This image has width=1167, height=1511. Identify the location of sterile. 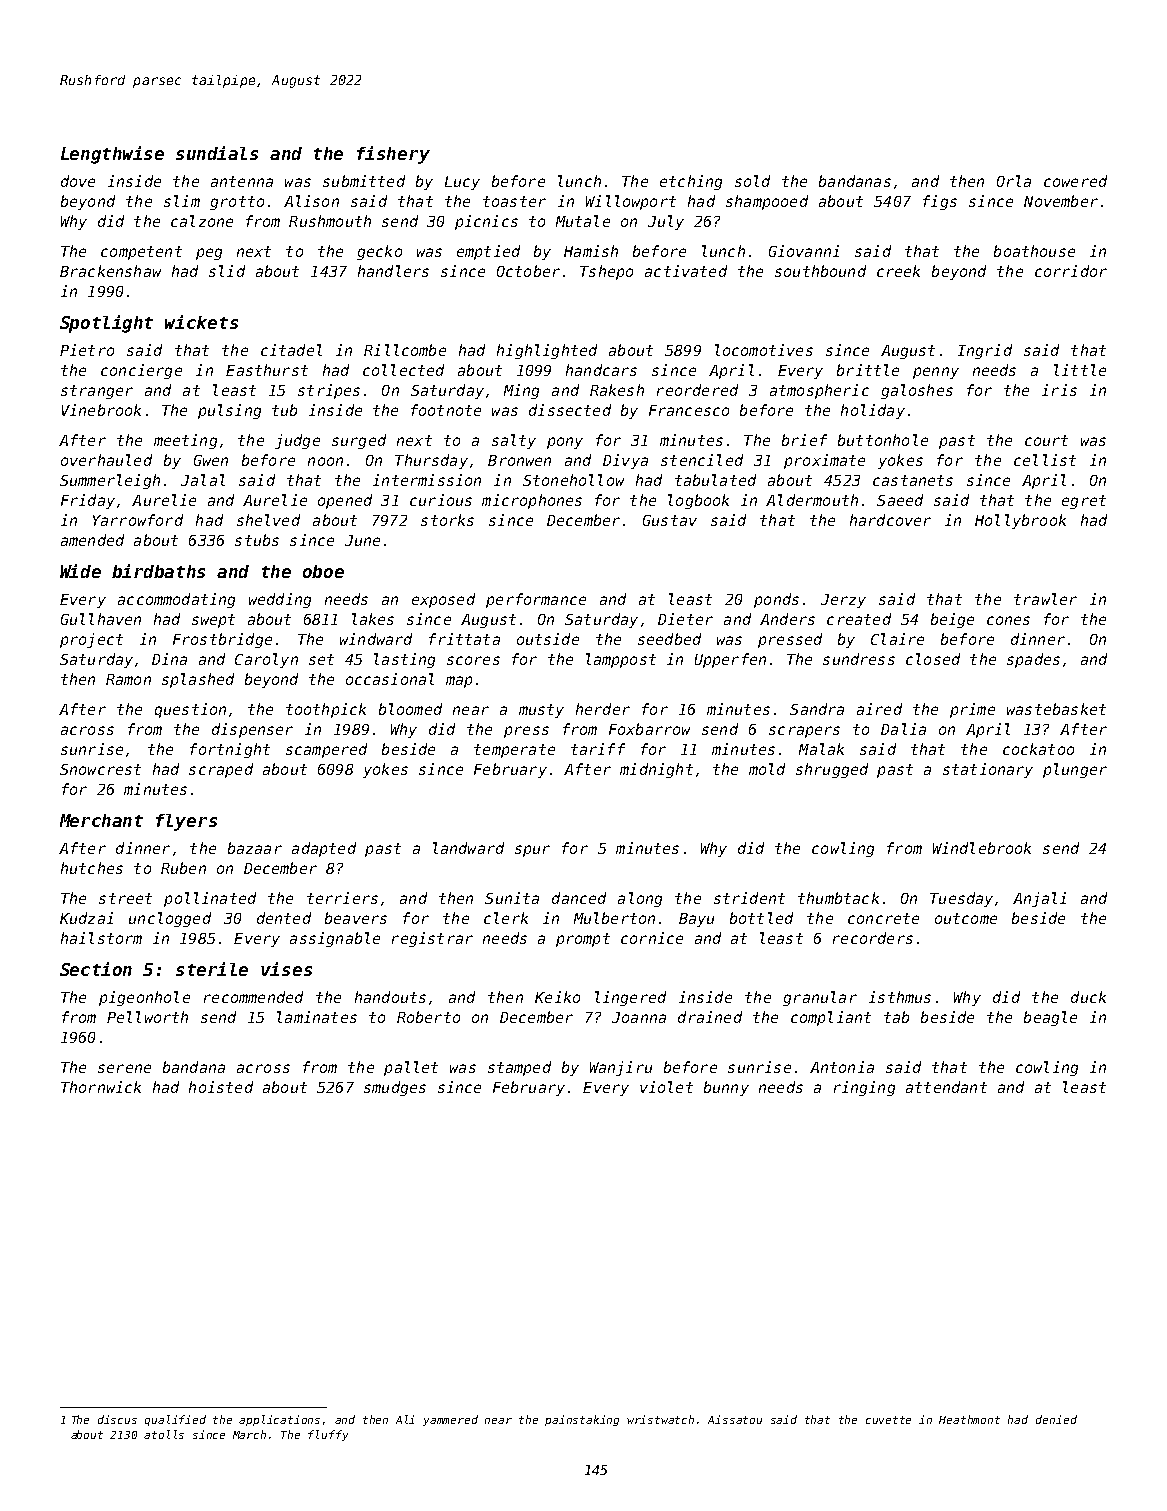
(212, 969).
